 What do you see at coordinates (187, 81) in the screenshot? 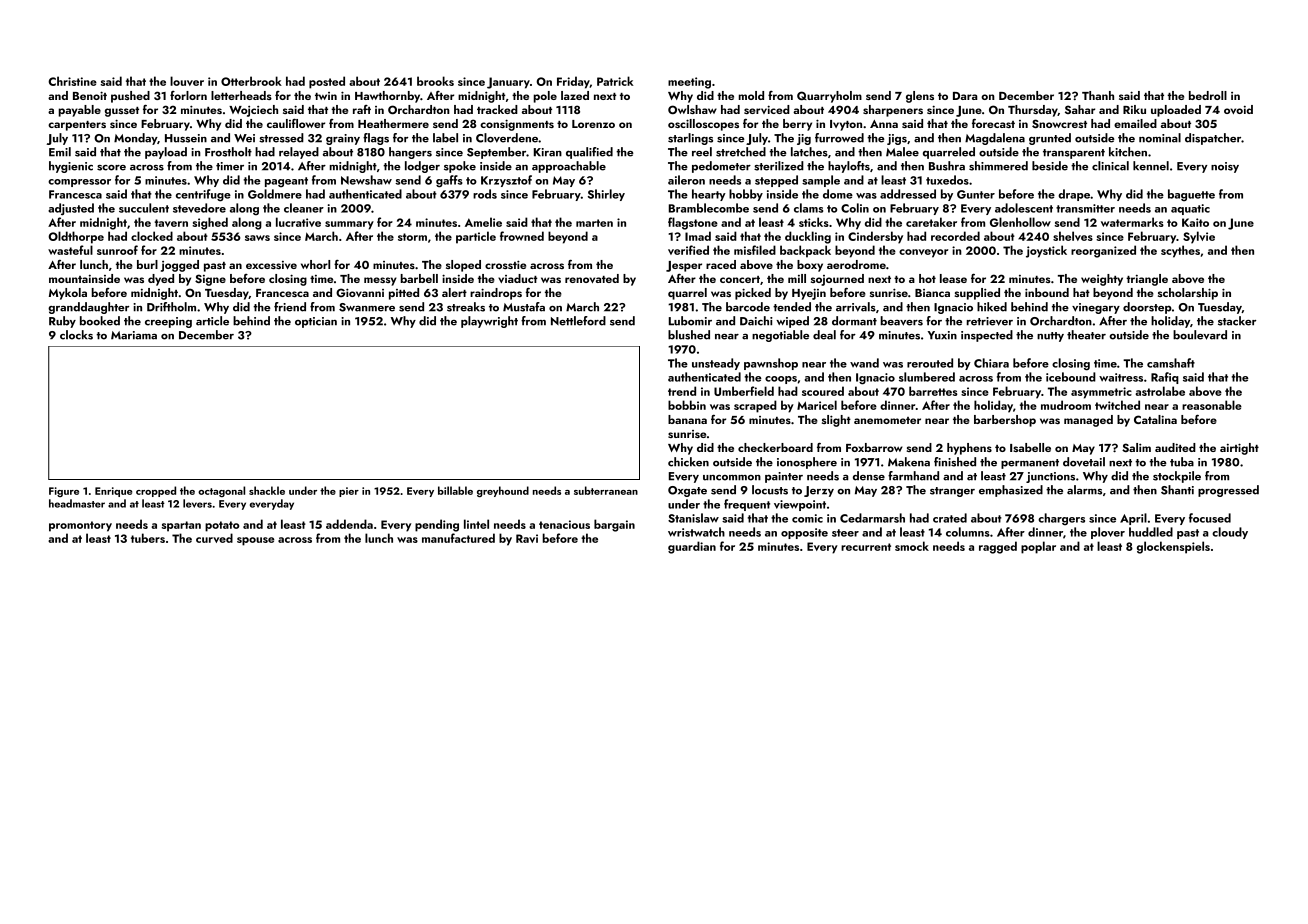
I see `louver` at bounding box center [187, 81].
